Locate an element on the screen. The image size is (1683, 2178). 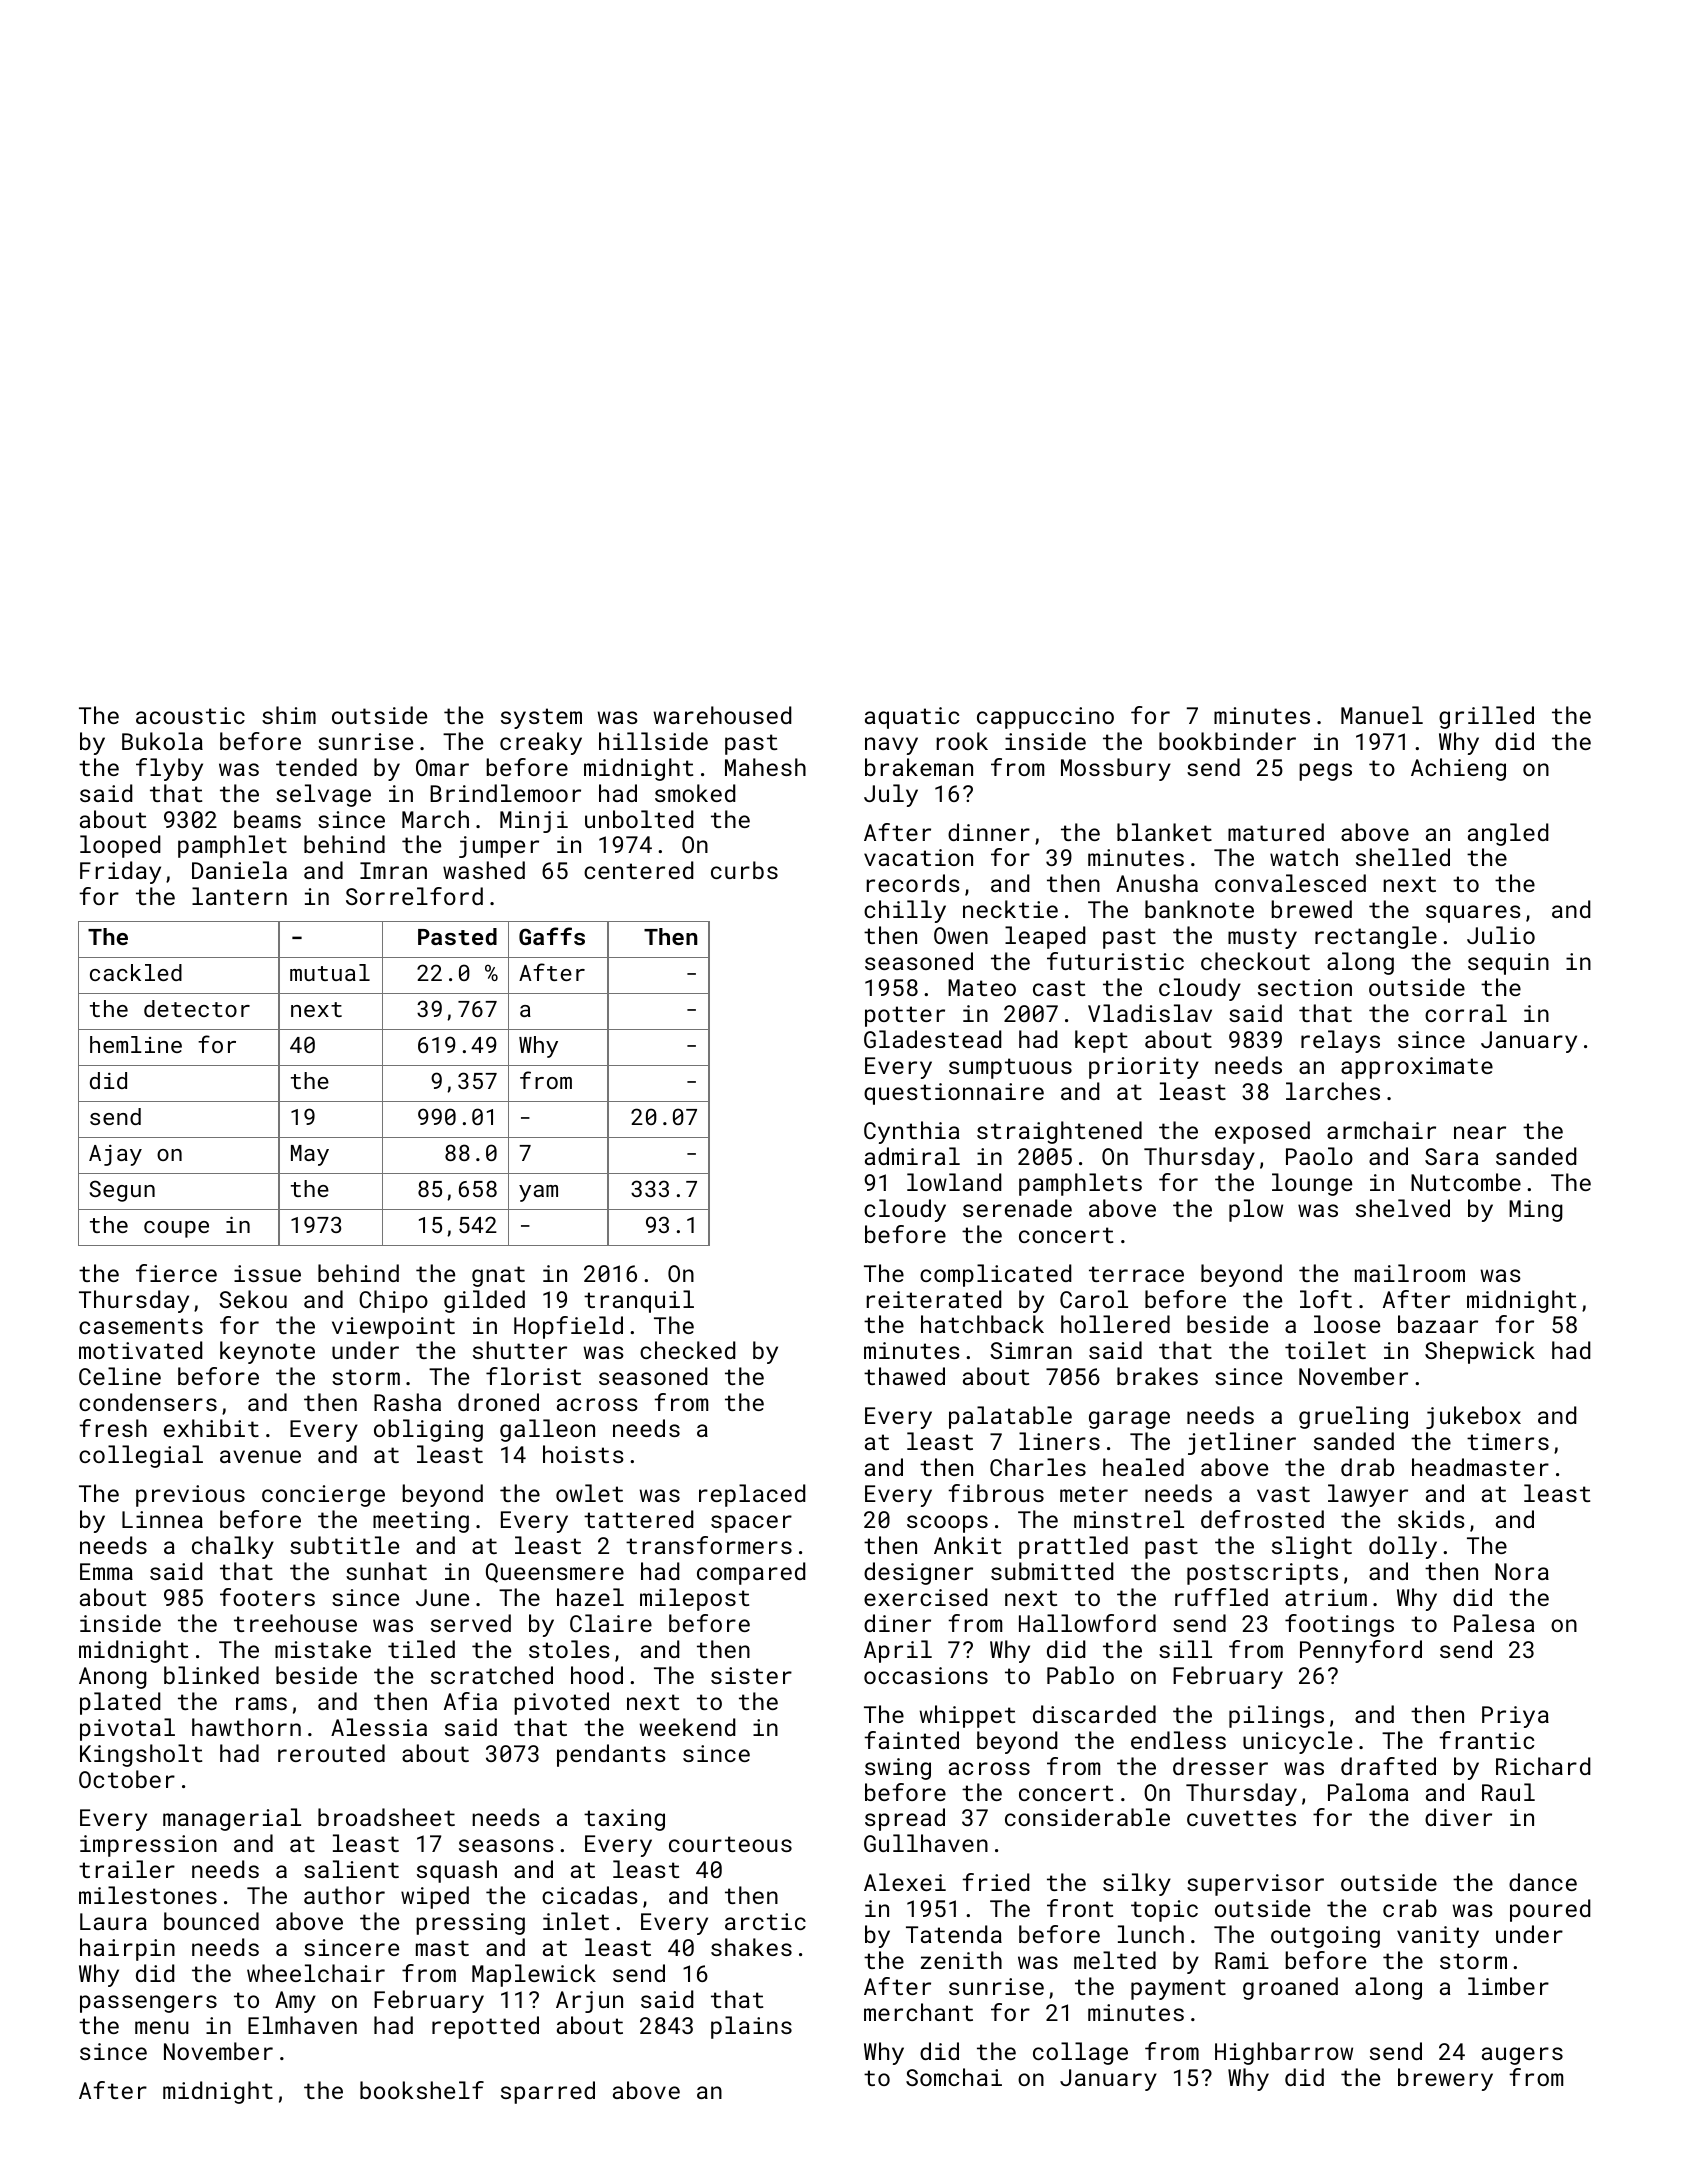
issue is located at coordinates (267, 1273).
